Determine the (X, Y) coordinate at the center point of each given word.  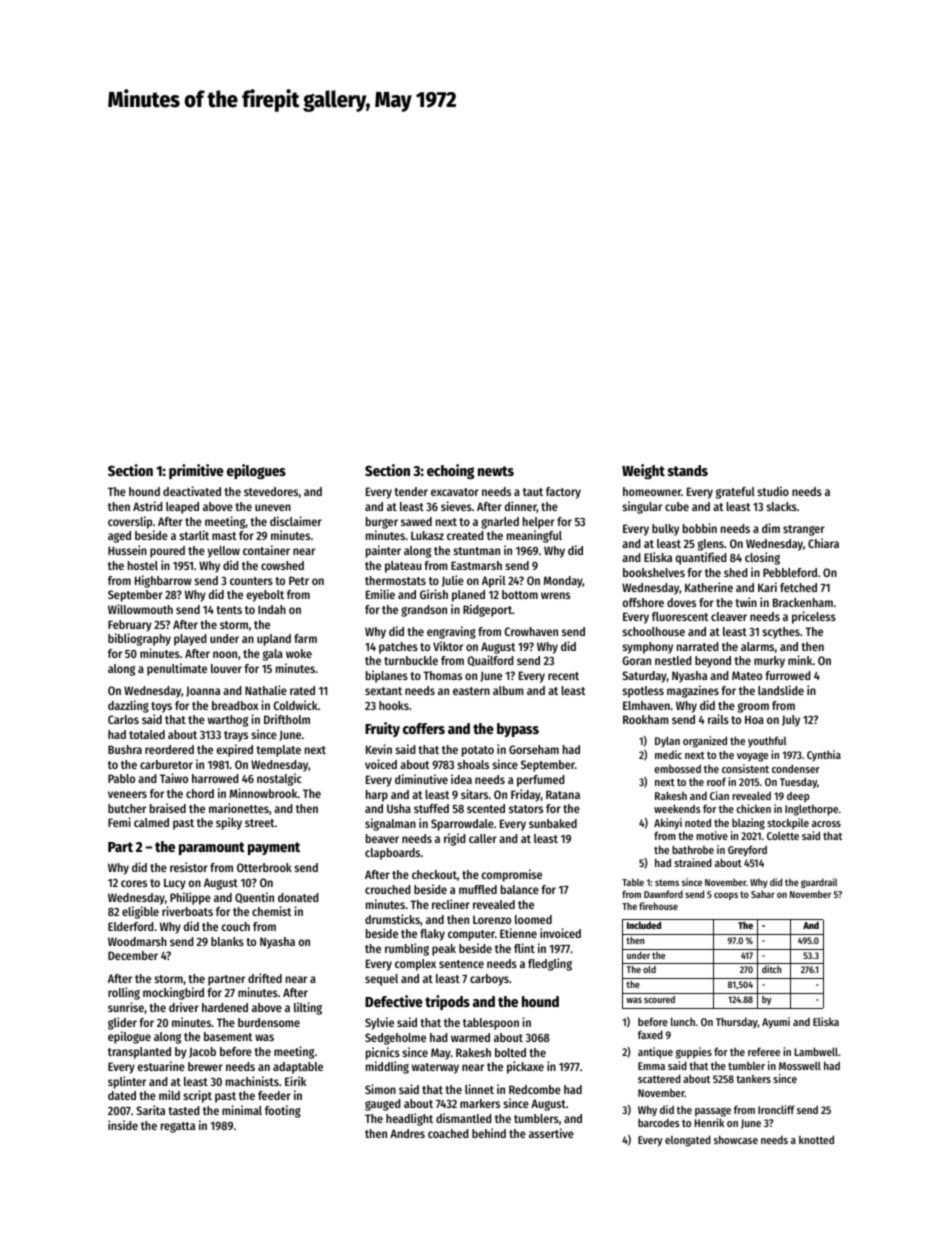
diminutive (421, 779)
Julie (453, 581)
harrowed (215, 778)
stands (688, 470)
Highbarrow (163, 581)
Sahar (763, 894)
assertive (551, 1133)
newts (496, 471)
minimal (242, 1110)
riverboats (187, 911)
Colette (783, 835)
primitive (196, 471)
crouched (388, 889)
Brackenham (803, 602)
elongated (688, 1141)
